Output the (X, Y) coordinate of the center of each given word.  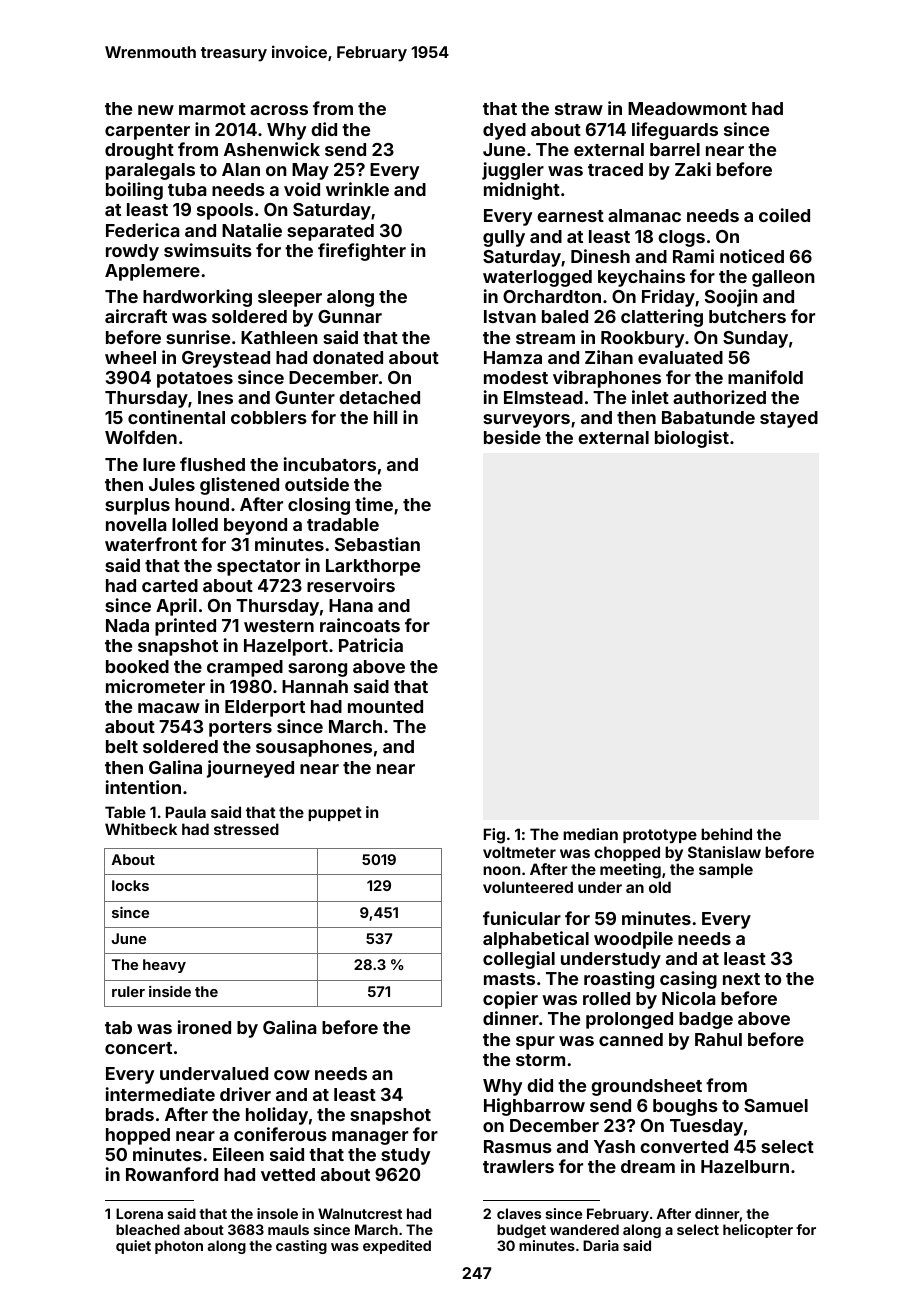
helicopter (758, 1231)
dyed (504, 131)
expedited (397, 1247)
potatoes (195, 380)
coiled (784, 215)
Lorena (139, 1213)
